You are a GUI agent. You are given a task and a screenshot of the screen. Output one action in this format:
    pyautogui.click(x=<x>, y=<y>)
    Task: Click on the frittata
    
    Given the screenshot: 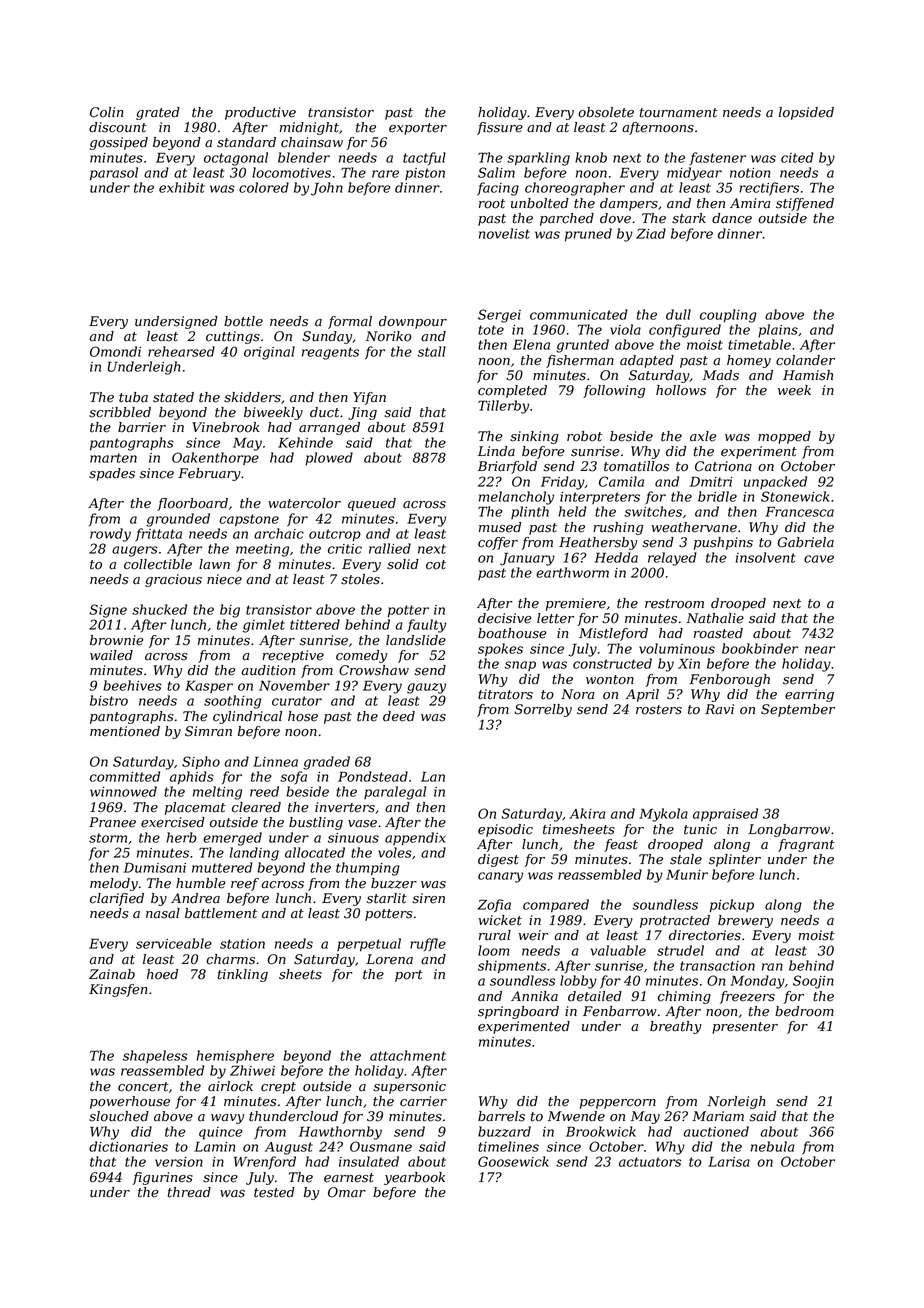 What is the action you would take?
    pyautogui.click(x=158, y=535)
